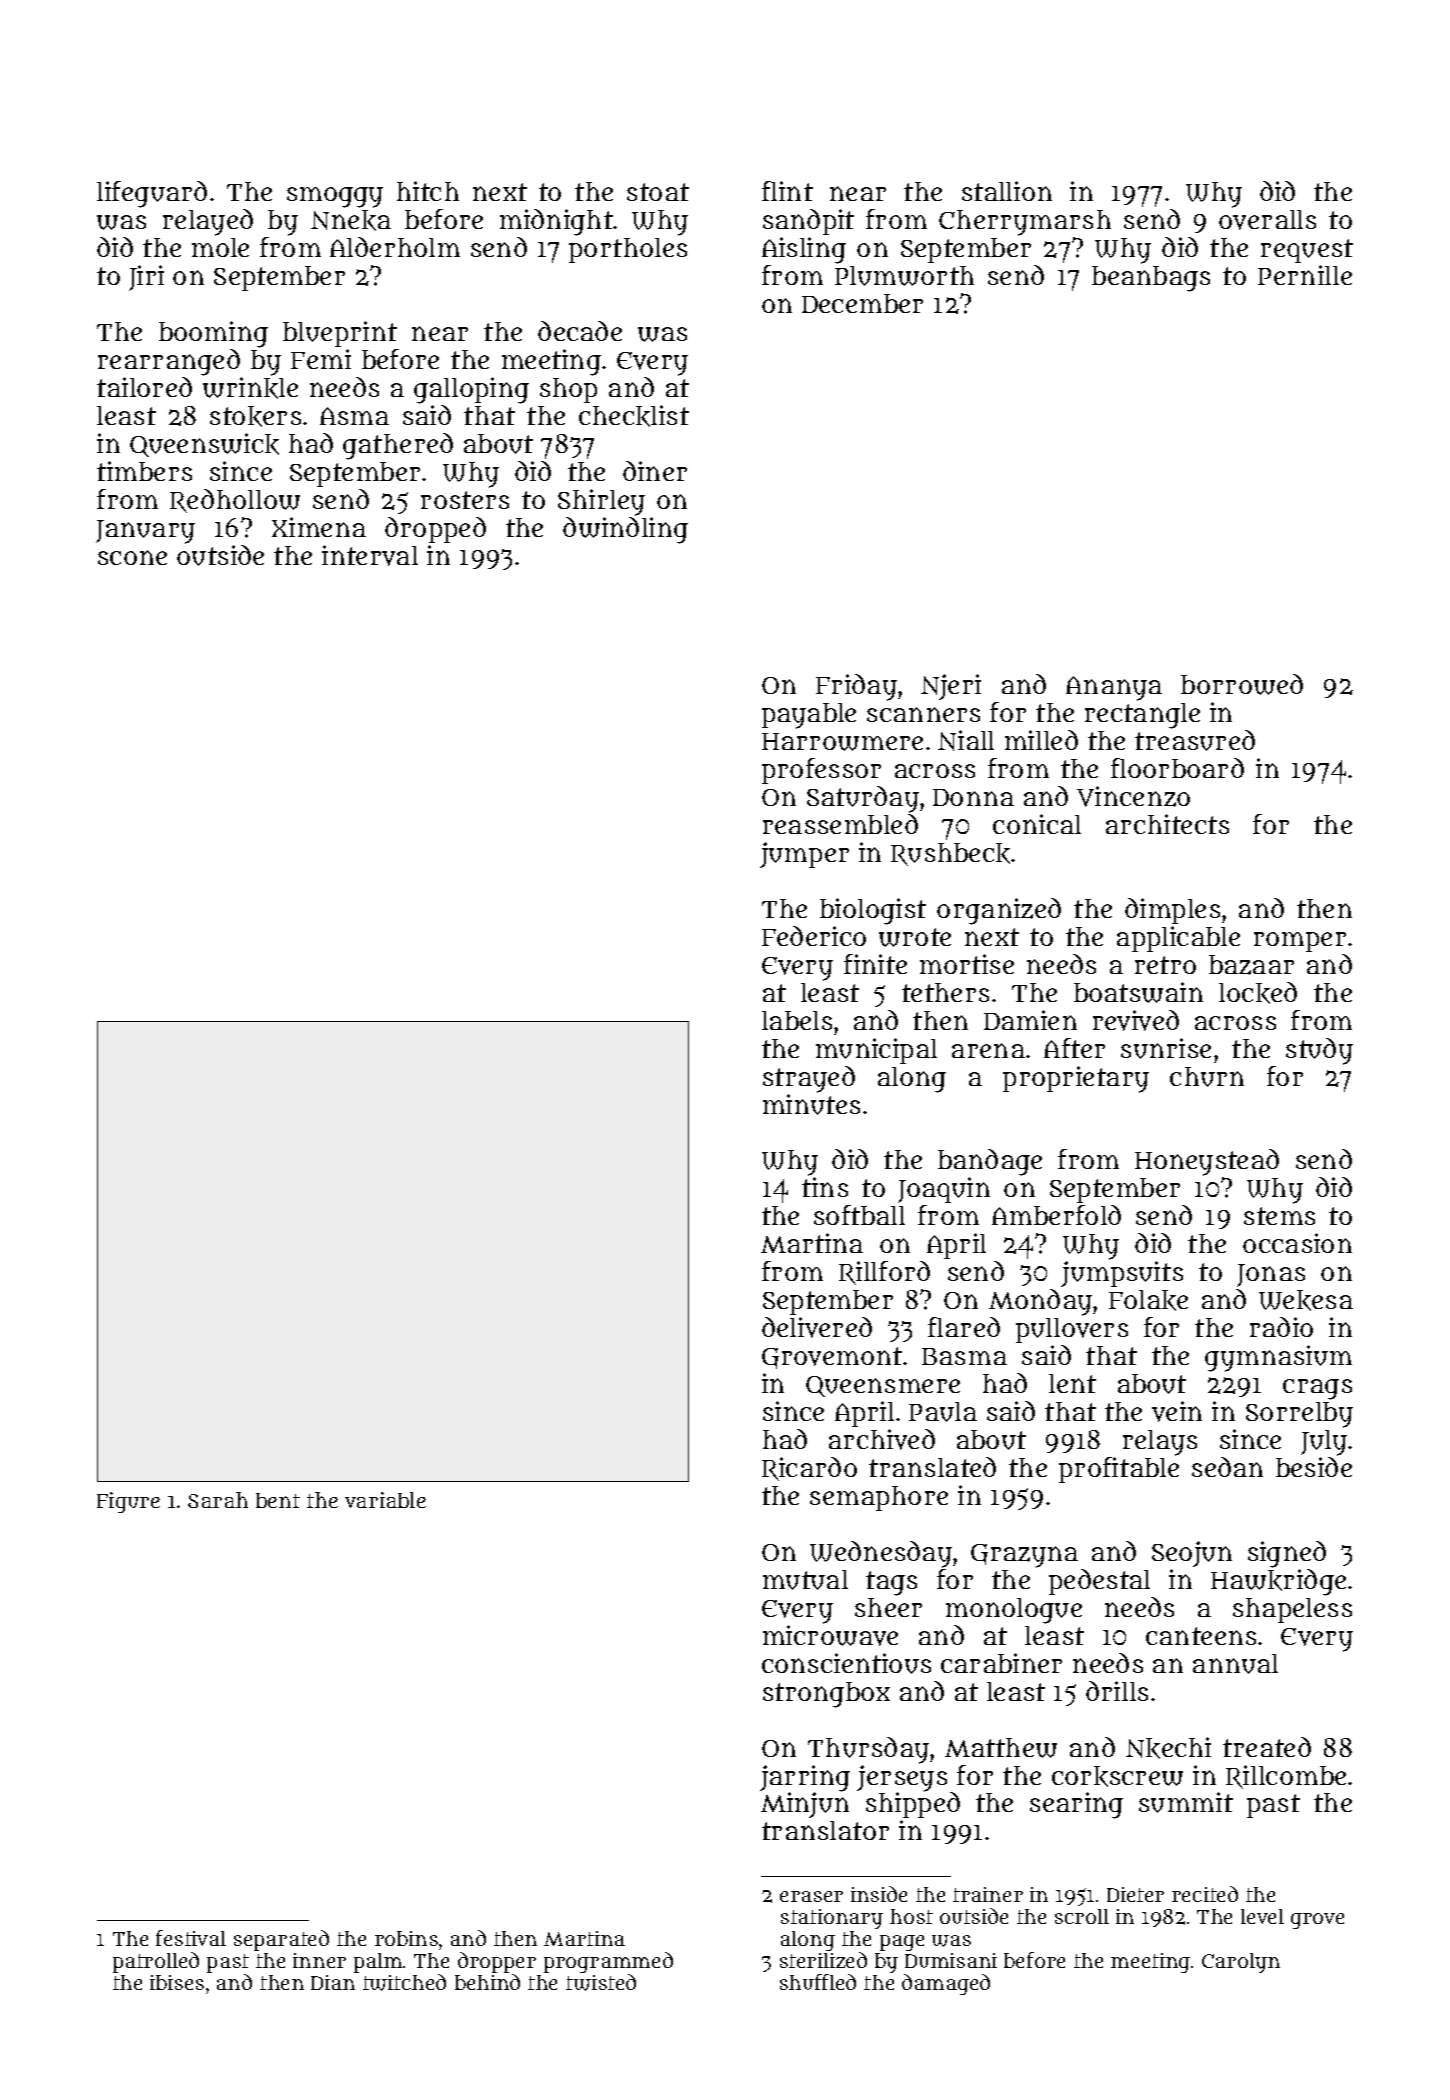 The image size is (1450, 2100). Describe the element at coordinates (787, 191) in the page. I see `flint` at that location.
